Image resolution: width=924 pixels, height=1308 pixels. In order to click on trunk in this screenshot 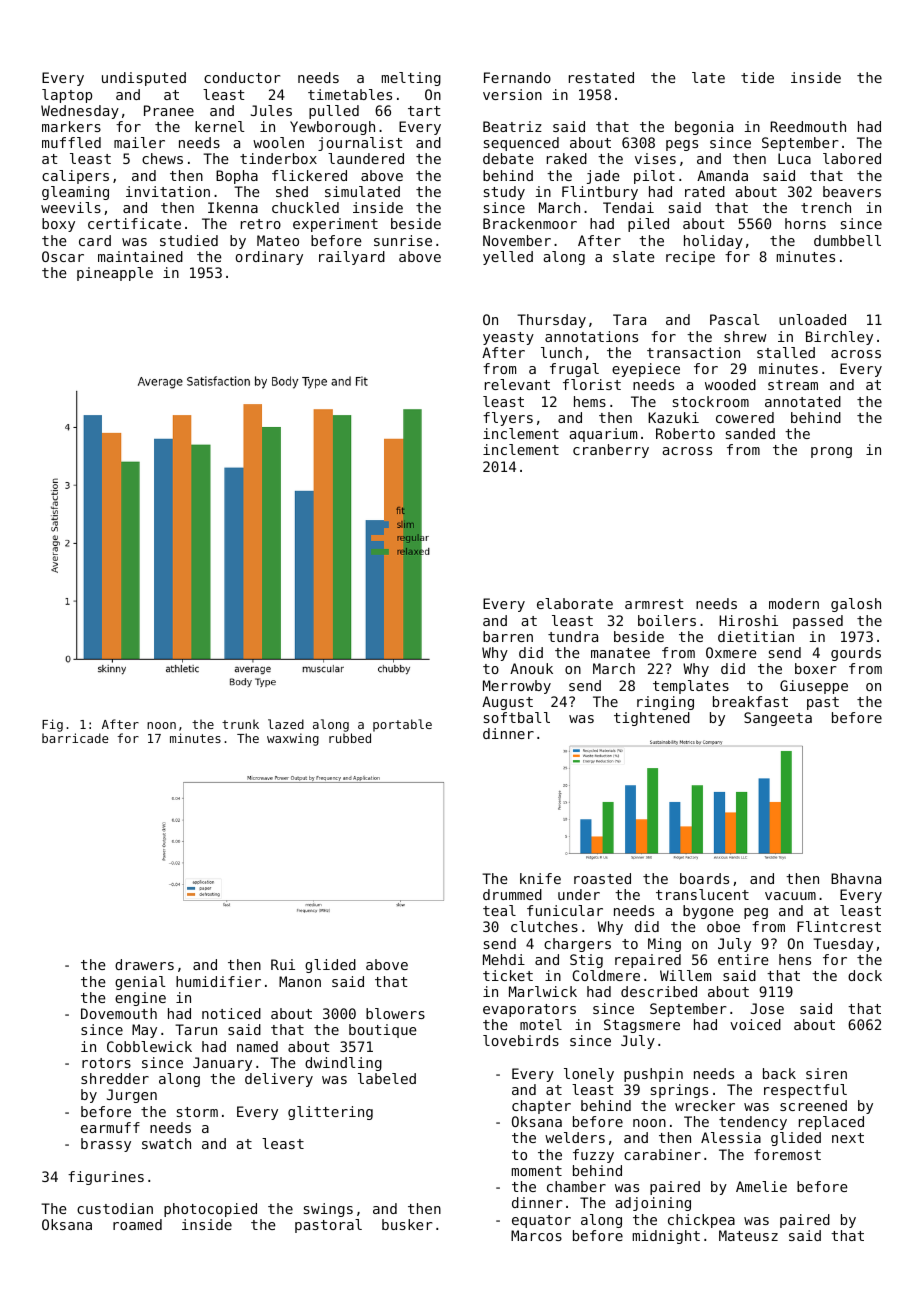, I will do `click(240, 724)`.
